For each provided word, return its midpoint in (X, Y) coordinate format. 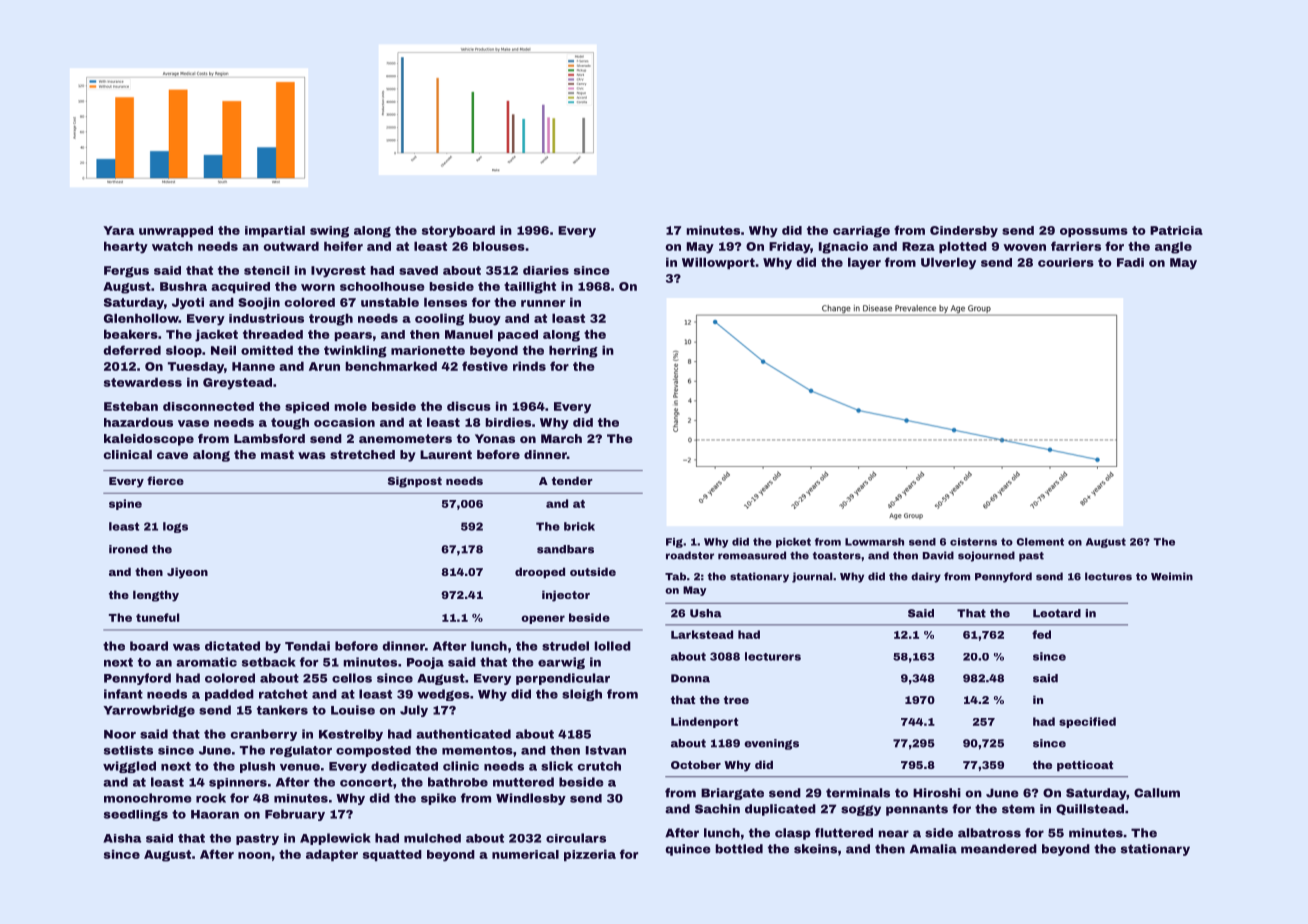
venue (300, 767)
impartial (275, 231)
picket (793, 543)
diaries (546, 270)
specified (1087, 722)
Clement (1040, 542)
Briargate (732, 794)
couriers (1066, 262)
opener (543, 619)
